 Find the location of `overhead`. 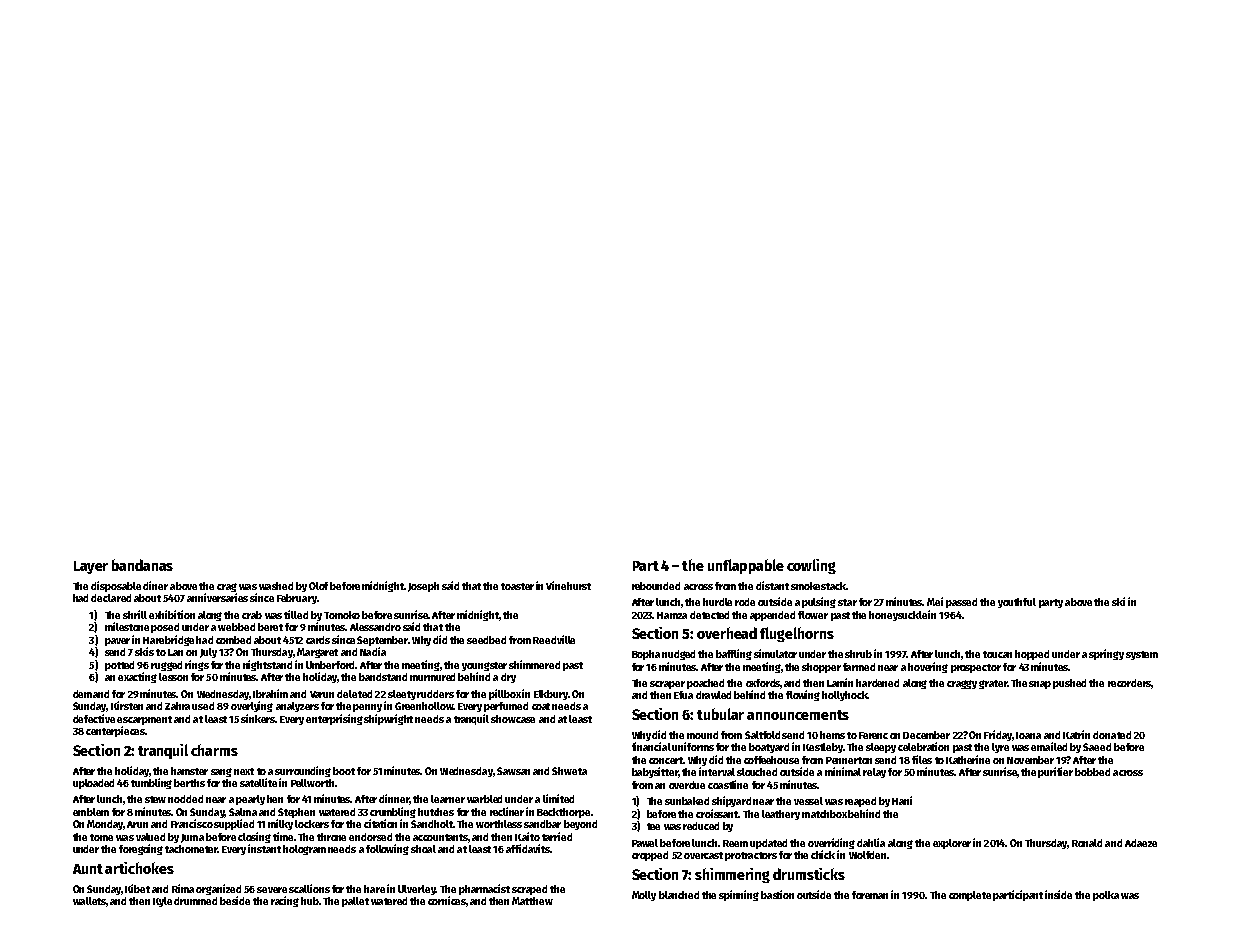

overhead is located at coordinates (727, 633).
